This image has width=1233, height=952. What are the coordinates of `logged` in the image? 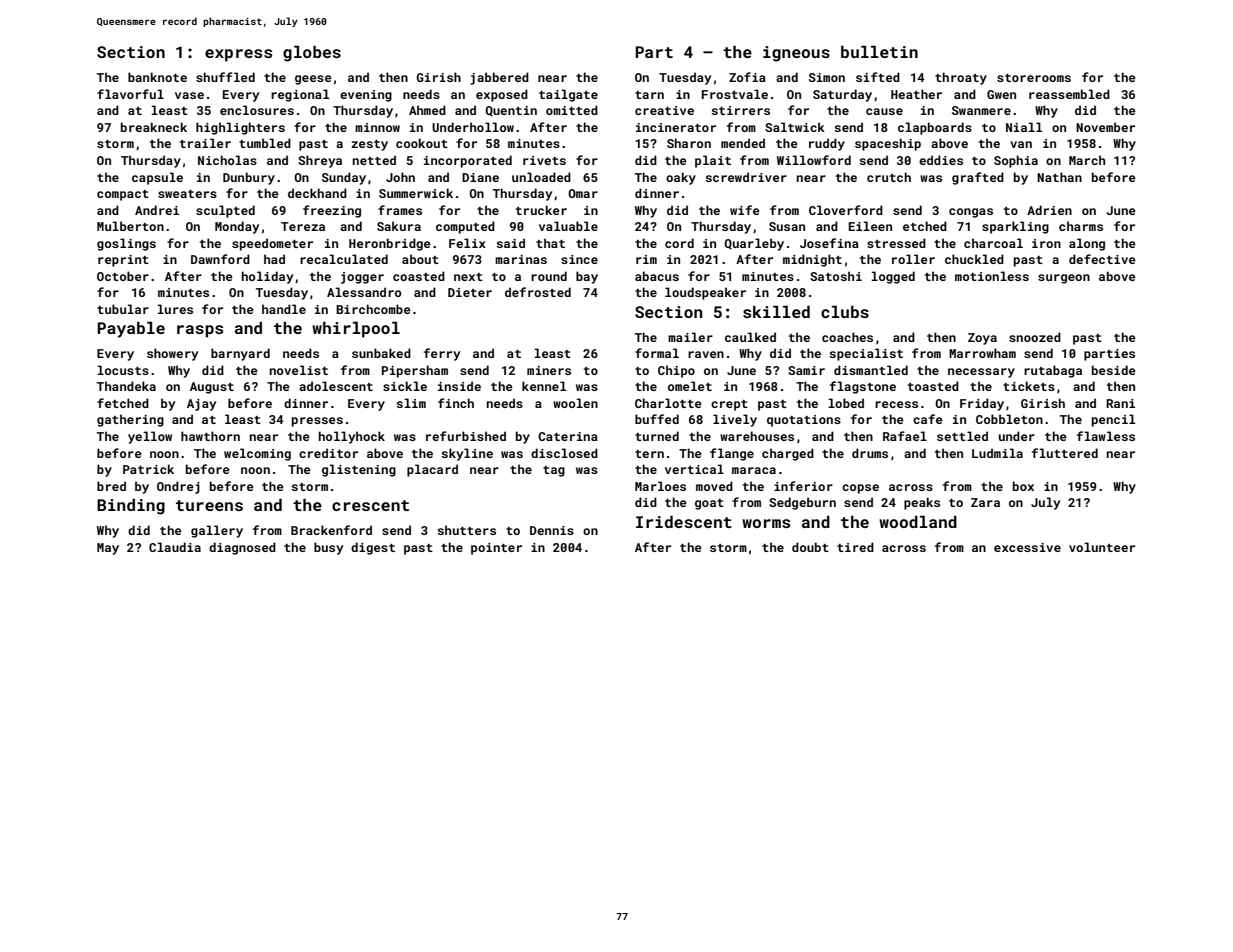 It's located at (893, 277).
